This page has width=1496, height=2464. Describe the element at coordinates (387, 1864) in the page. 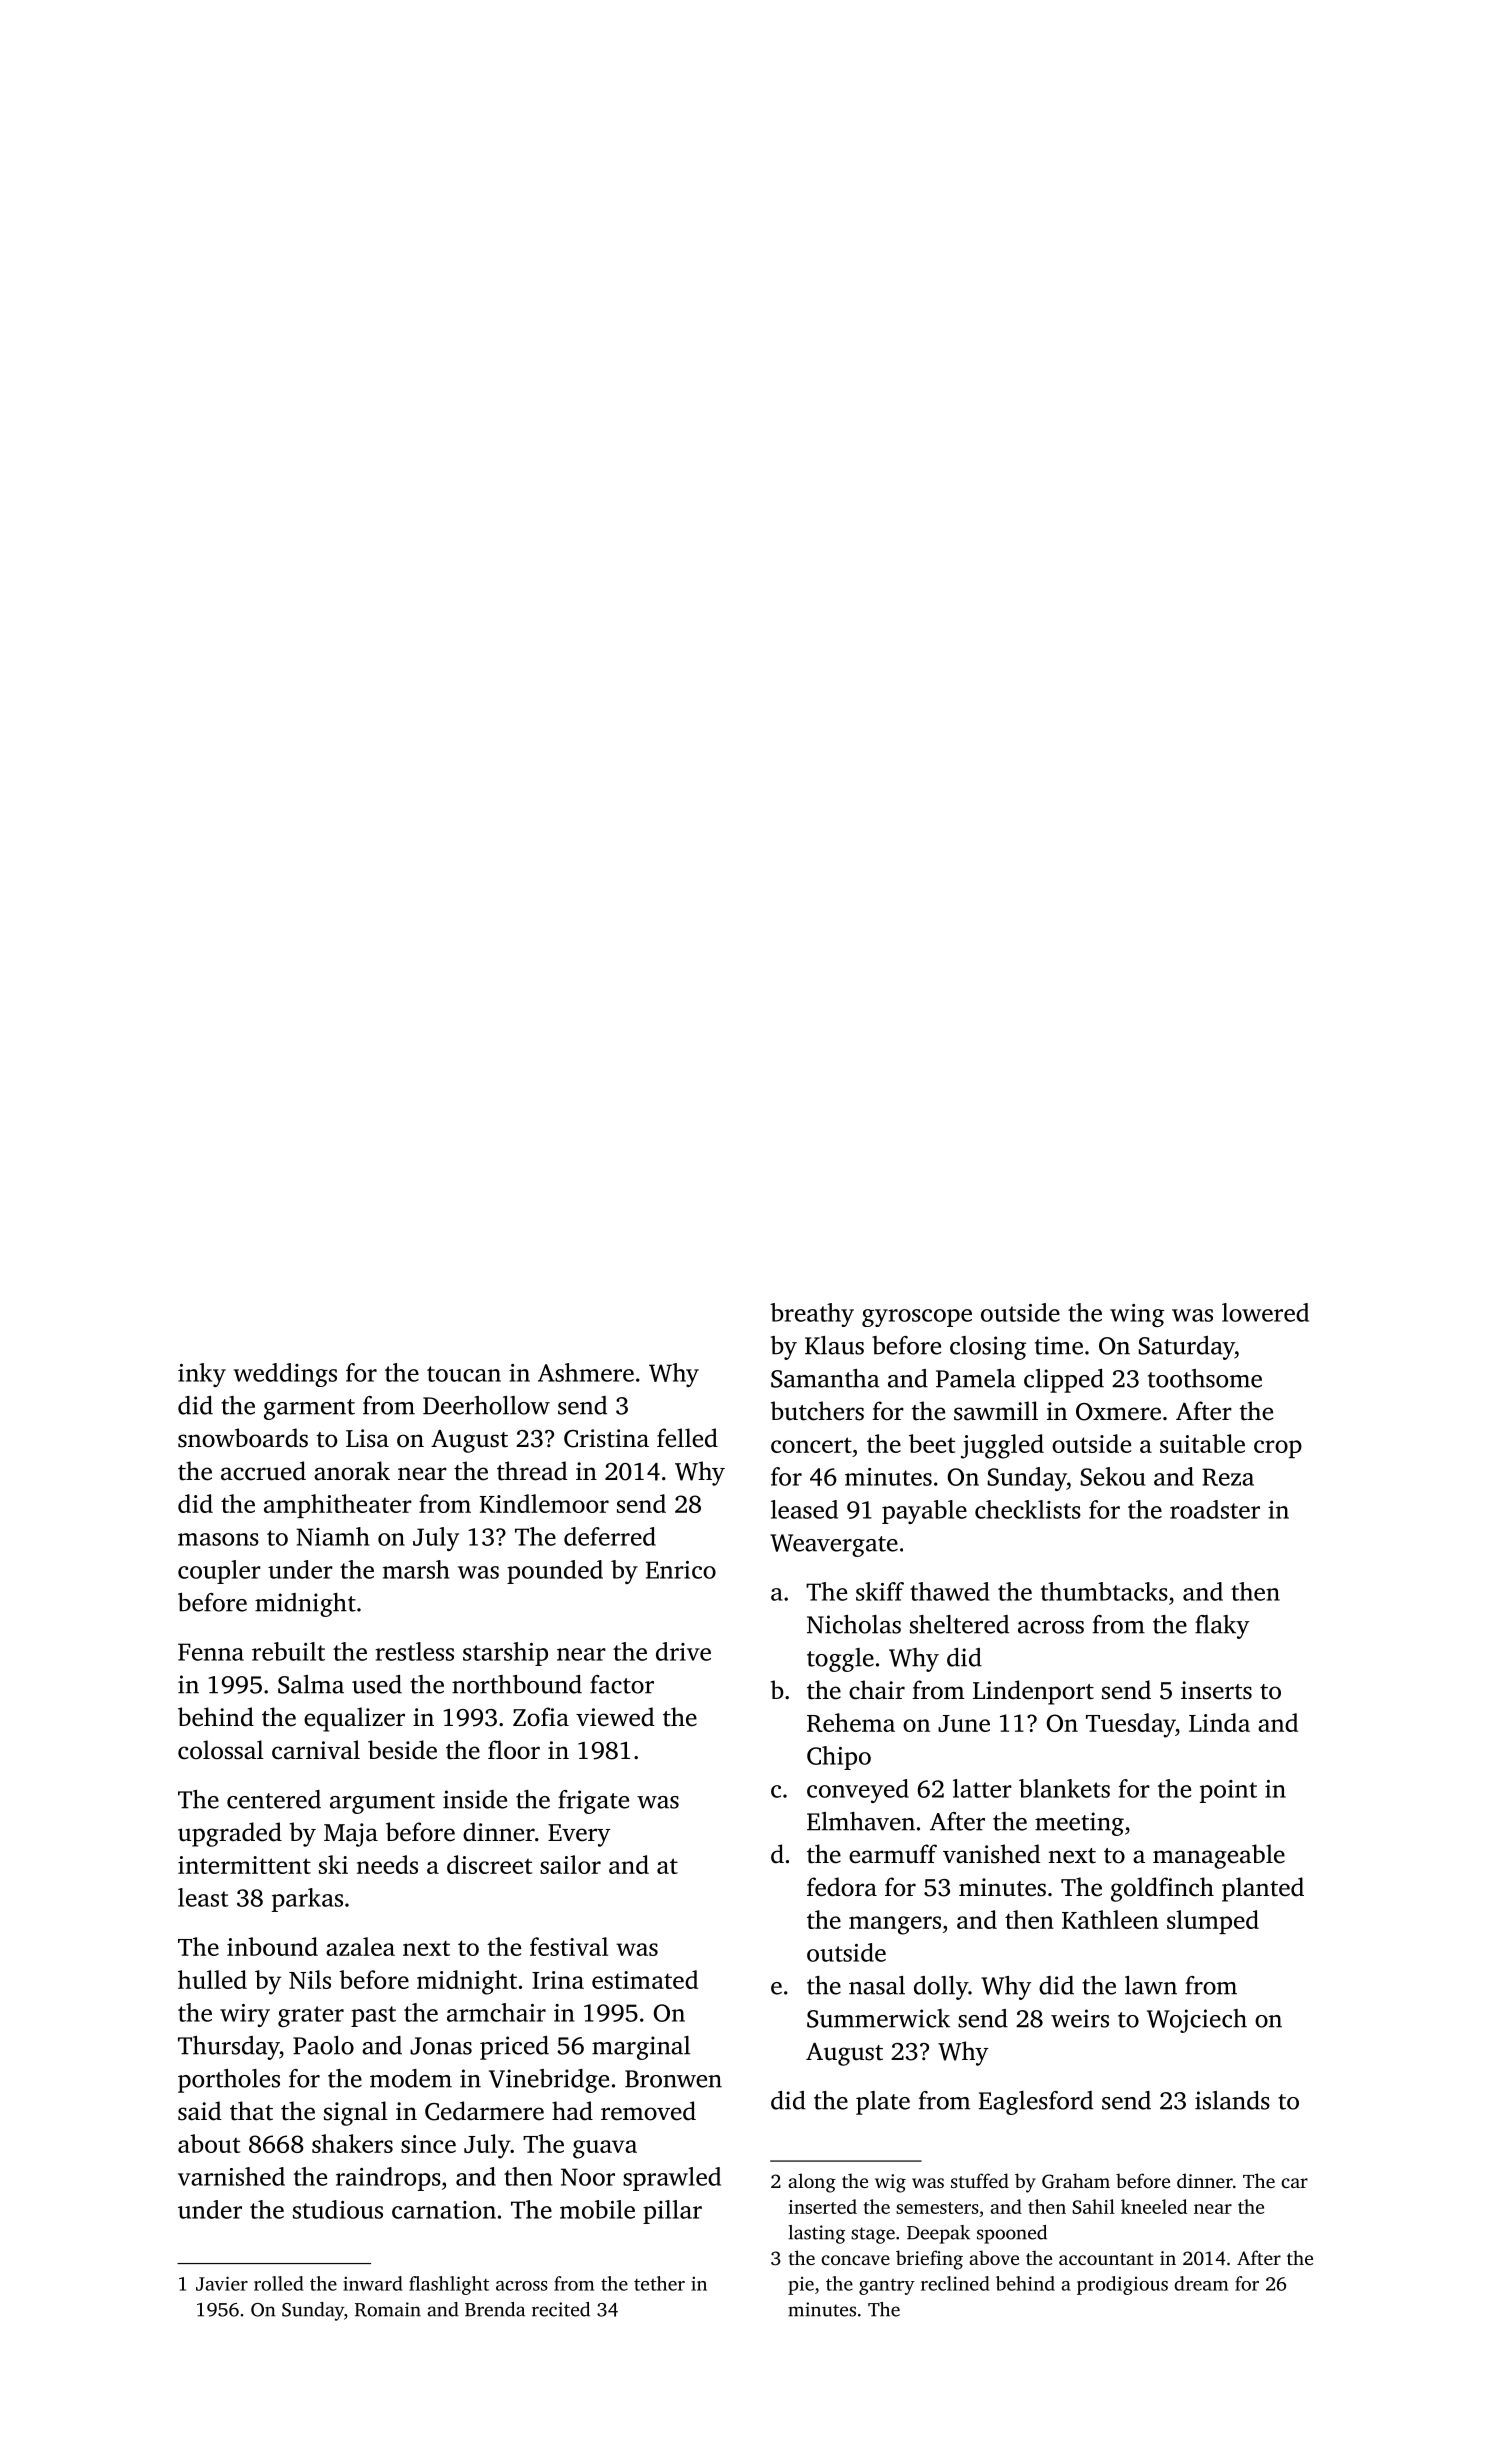

I see `needs` at that location.
